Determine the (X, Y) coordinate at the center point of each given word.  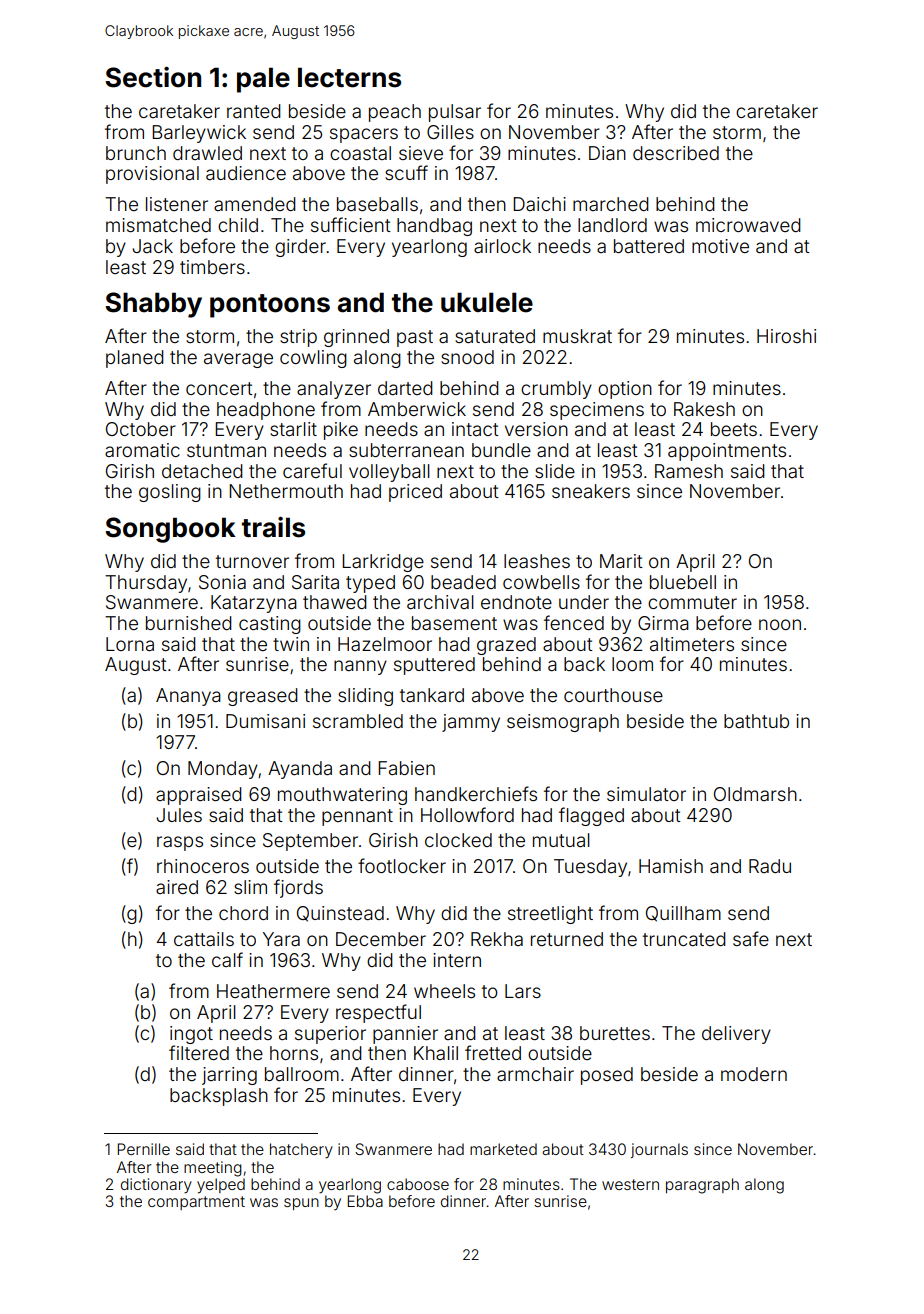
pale (263, 80)
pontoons (270, 306)
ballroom (302, 1074)
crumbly (556, 390)
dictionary (156, 1186)
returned (567, 939)
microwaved (748, 225)
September (310, 842)
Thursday (146, 584)
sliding (365, 697)
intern (457, 960)
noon (780, 624)
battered (649, 246)
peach (395, 113)
